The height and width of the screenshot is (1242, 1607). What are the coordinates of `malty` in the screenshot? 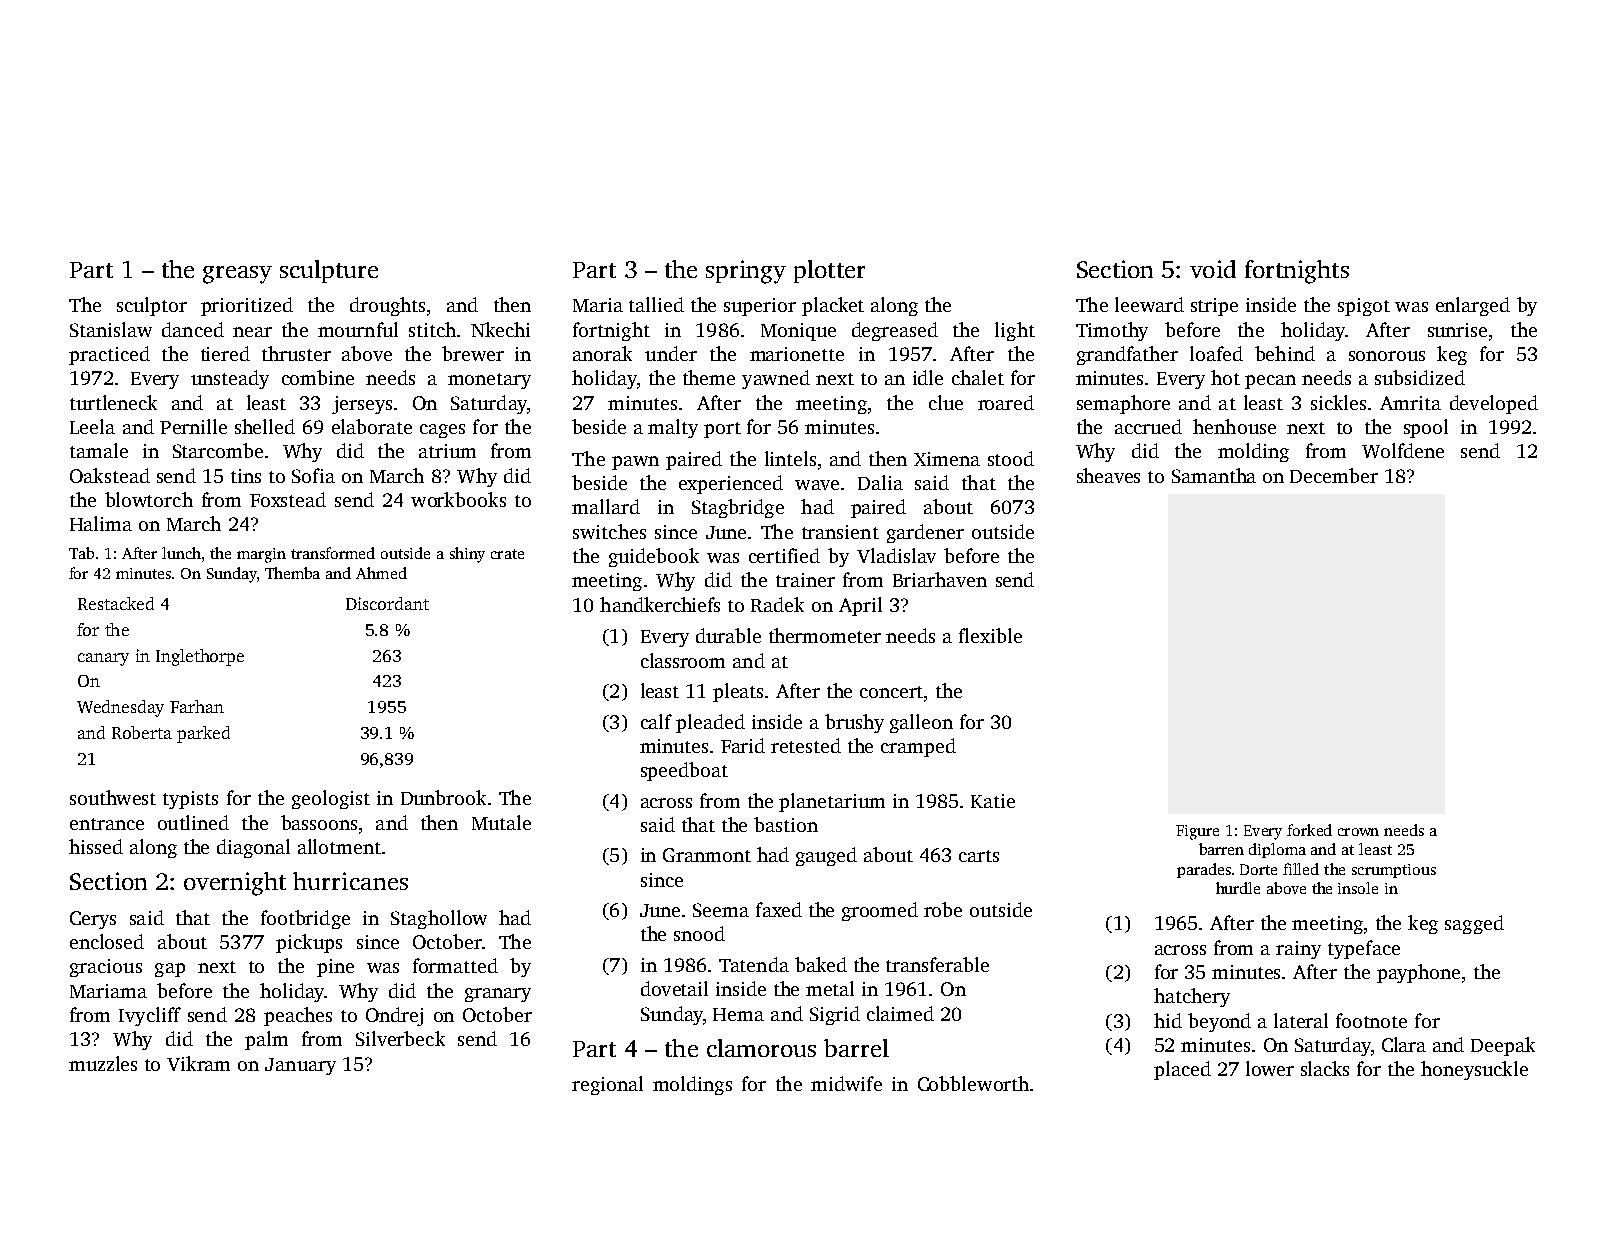 It's located at (673, 428).
